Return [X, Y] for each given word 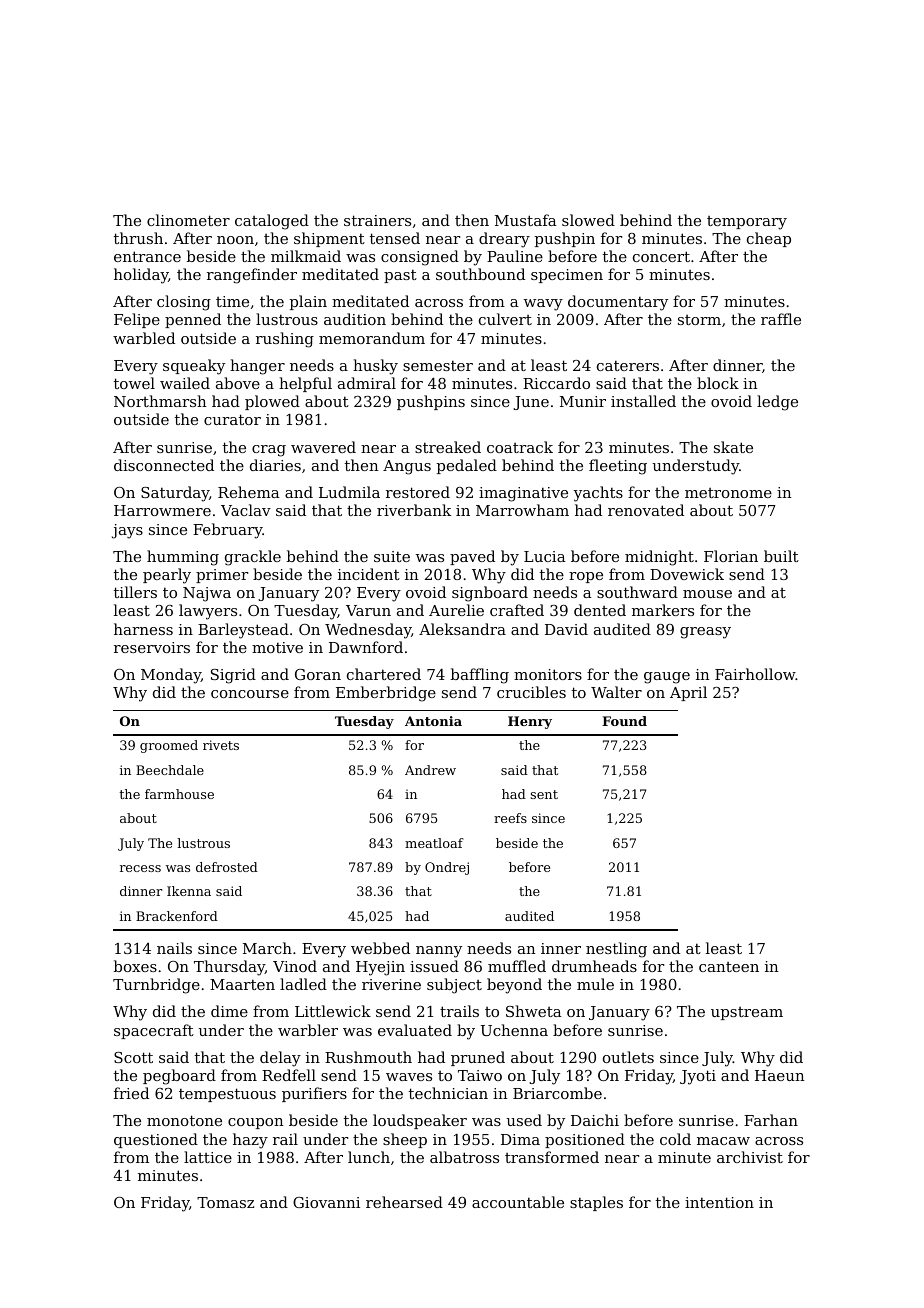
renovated [646, 510]
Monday [171, 676]
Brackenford [177, 916]
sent [544, 794]
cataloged [272, 222]
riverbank [414, 510]
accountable [518, 1202]
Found [624, 721]
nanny [439, 952]
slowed [588, 220]
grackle [253, 558]
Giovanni [326, 1202]
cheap [769, 239]
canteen [729, 967]
